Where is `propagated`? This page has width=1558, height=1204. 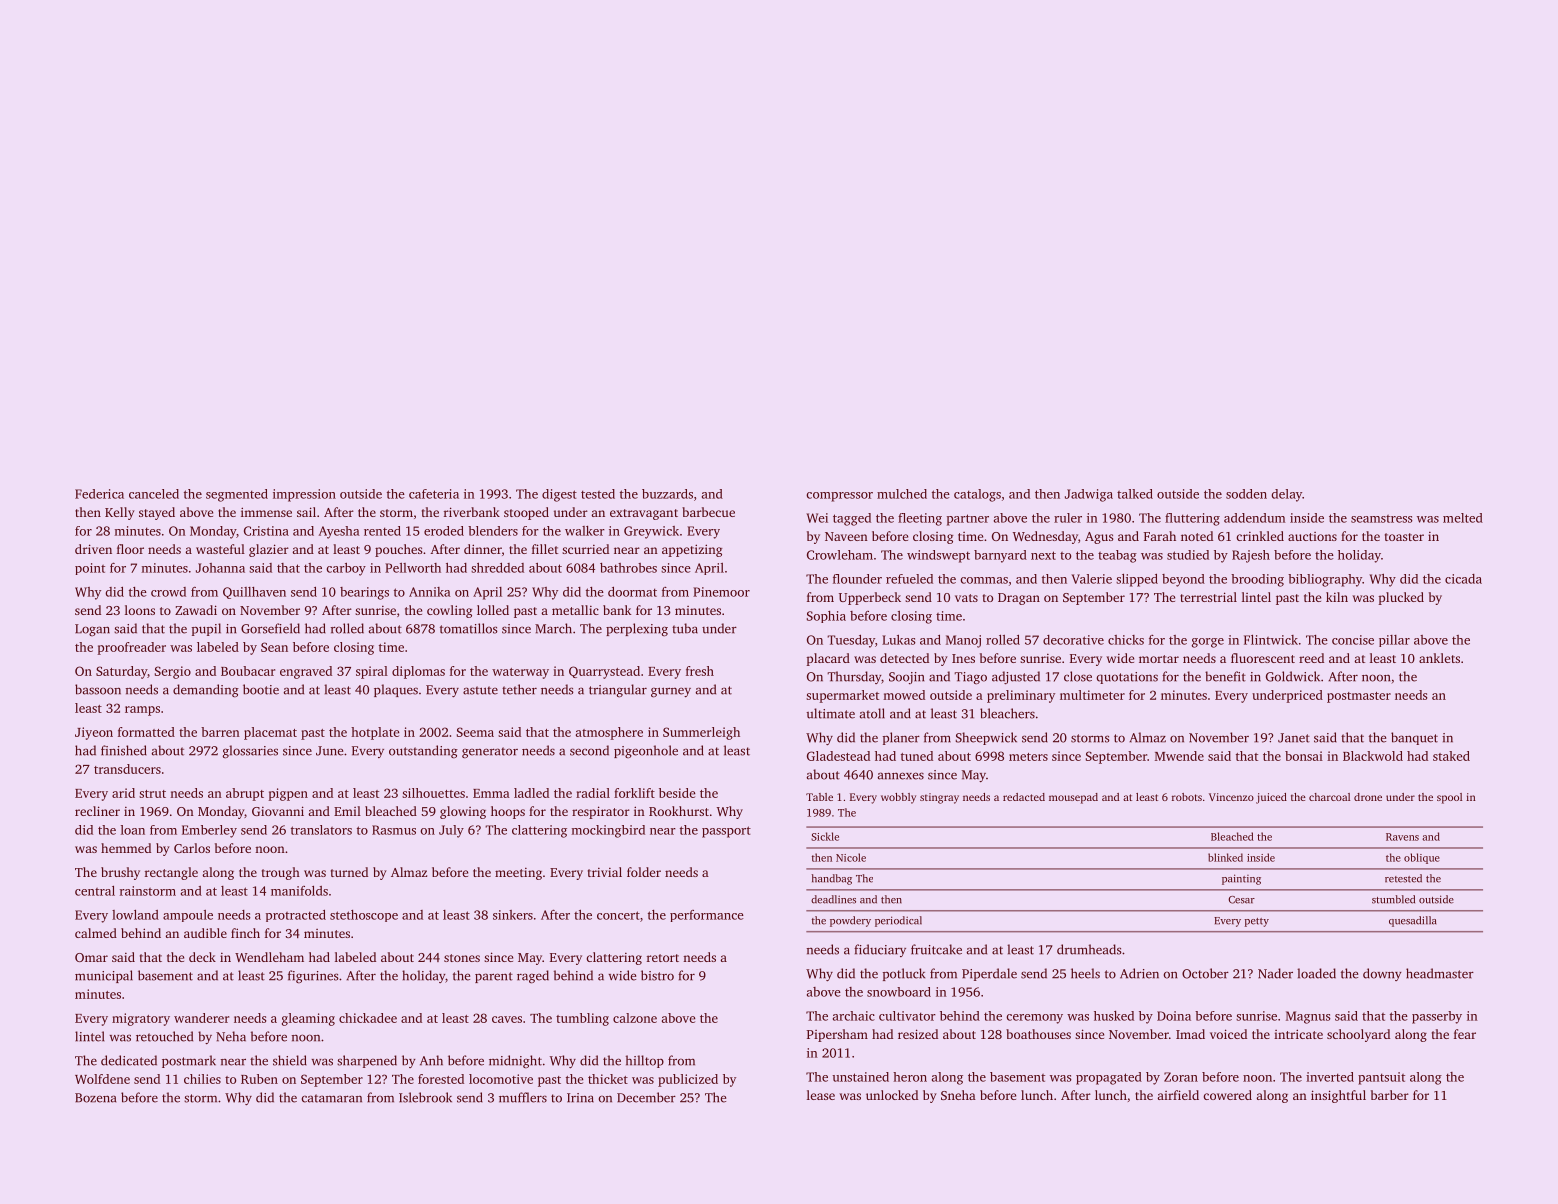 propagated is located at coordinates (1109, 1078).
